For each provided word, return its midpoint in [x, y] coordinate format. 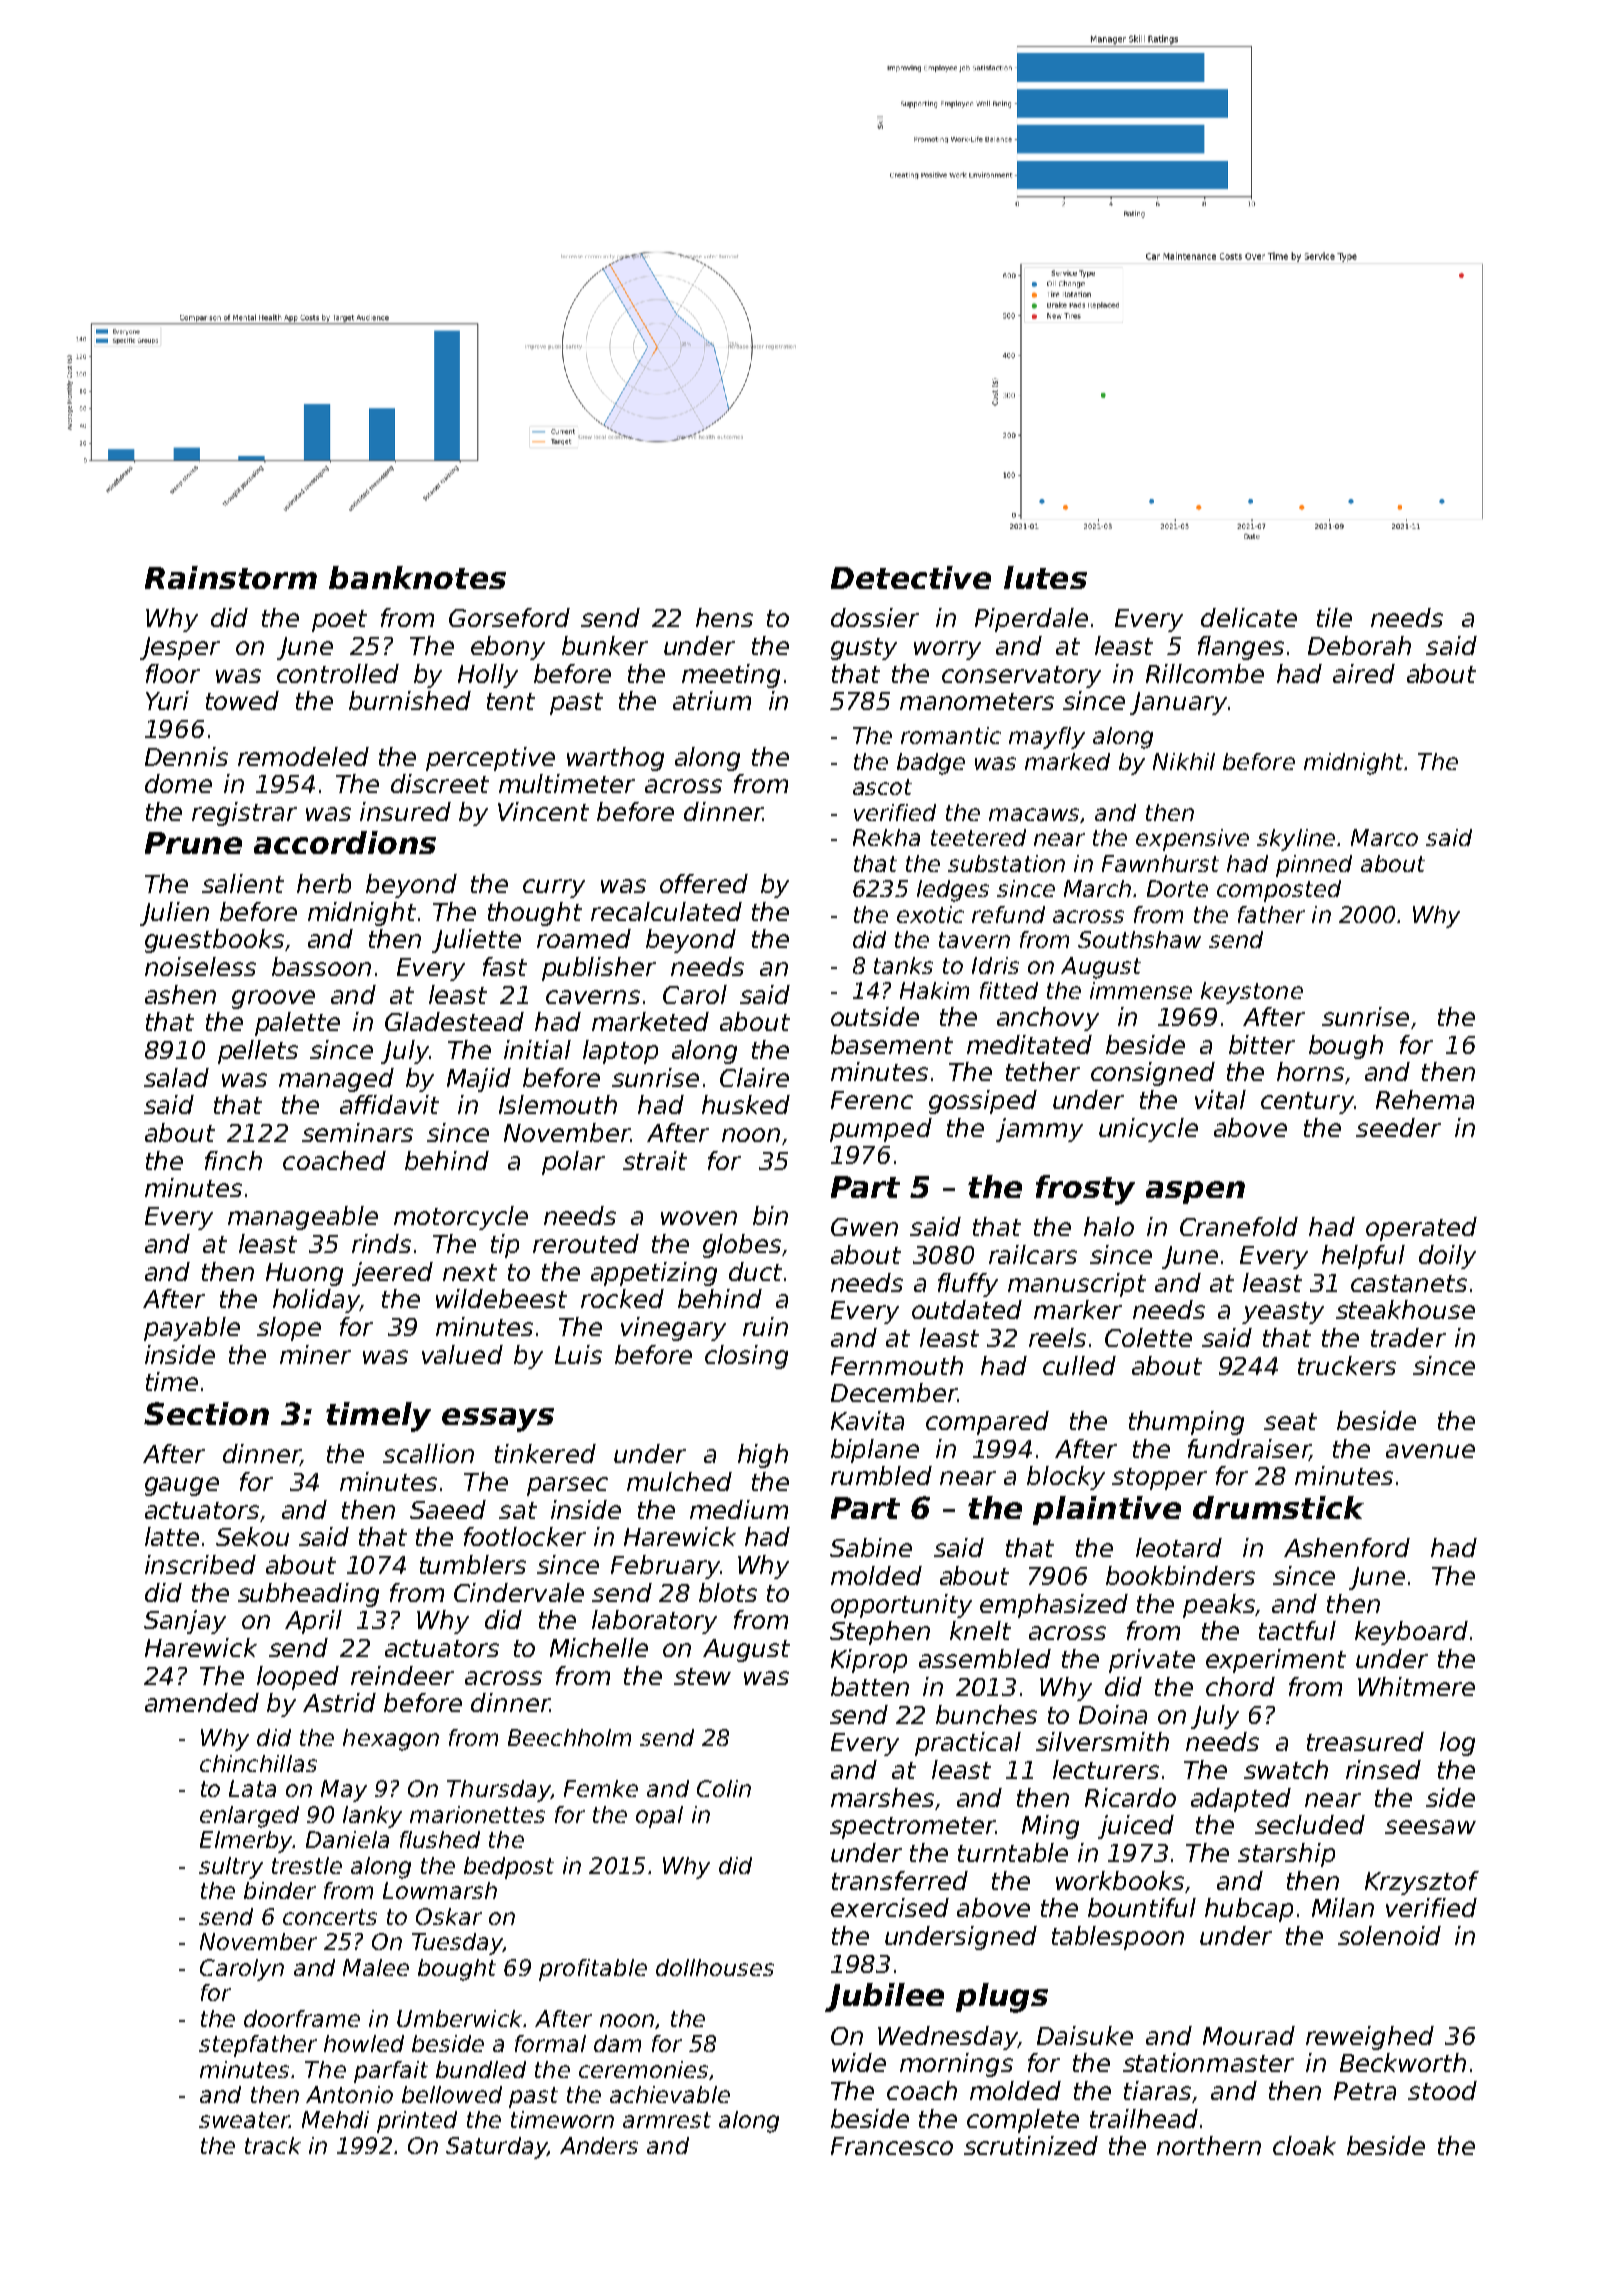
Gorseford [509, 617]
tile [1334, 617]
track [273, 2145]
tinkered [545, 1453]
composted [1279, 891]
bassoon [321, 966]
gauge [182, 1486]
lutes [1045, 577]
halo [1109, 1226]
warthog [615, 759]
